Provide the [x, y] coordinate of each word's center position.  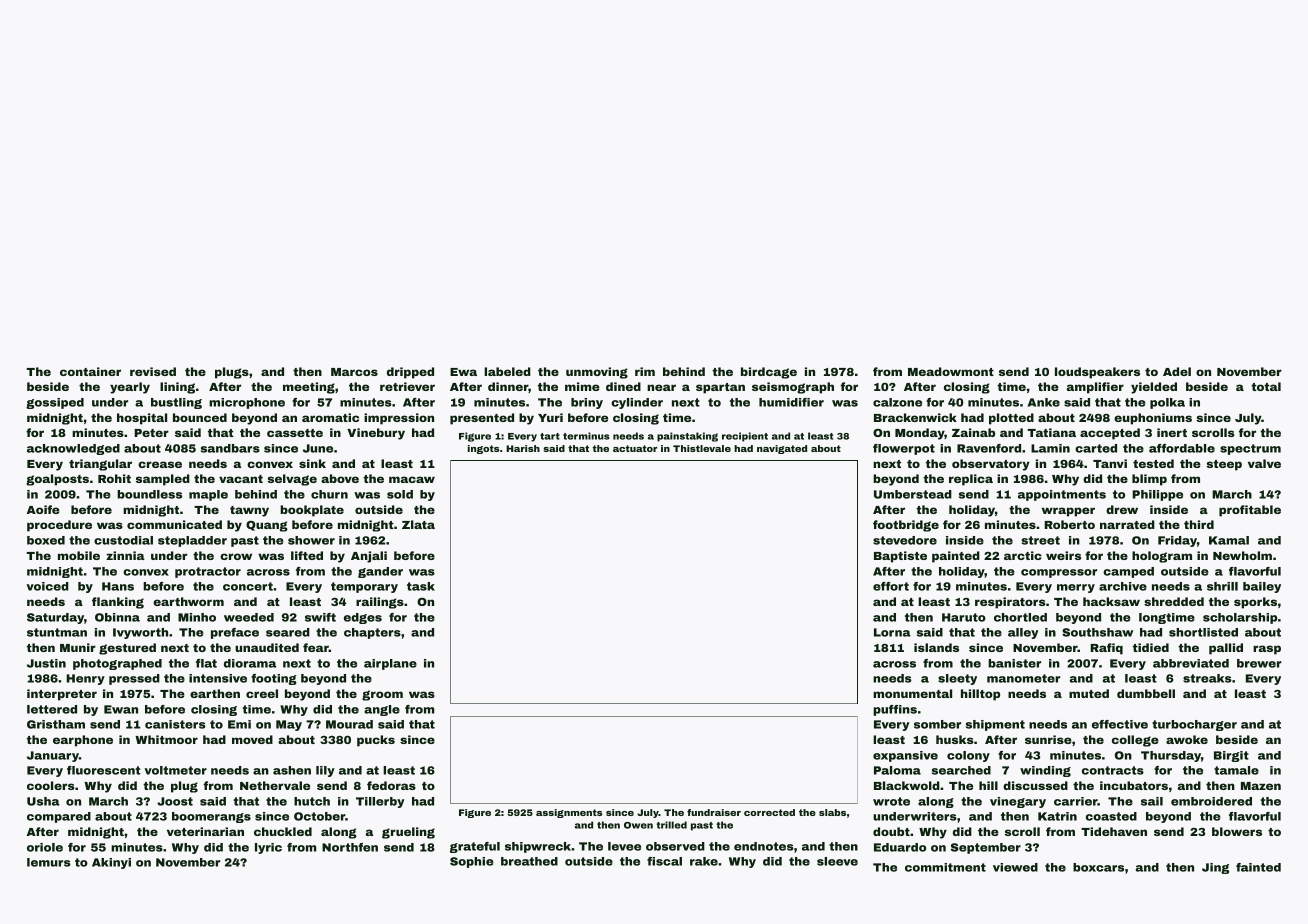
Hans [118, 586]
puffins [895, 710]
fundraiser [714, 812]
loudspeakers [1097, 373]
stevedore [905, 540]
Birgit [1231, 756]
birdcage [769, 373]
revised [153, 371]
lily [325, 771]
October [319, 816]
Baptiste [900, 557]
